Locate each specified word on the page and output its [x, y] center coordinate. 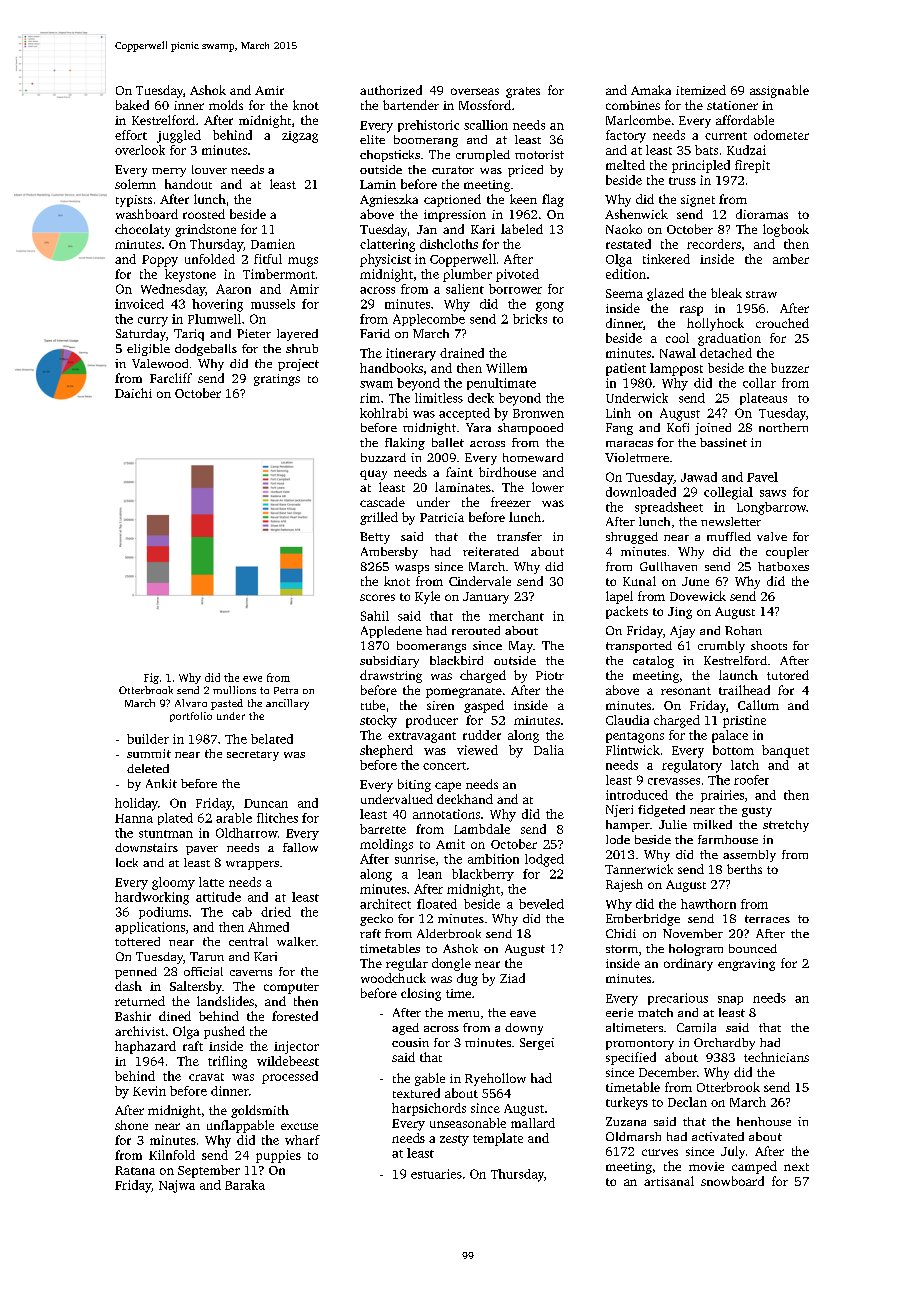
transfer [519, 536]
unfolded [210, 259]
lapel [619, 597]
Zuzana [626, 1121]
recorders [714, 244]
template [498, 1139]
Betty [375, 538]
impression [455, 216]
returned [140, 1001]
